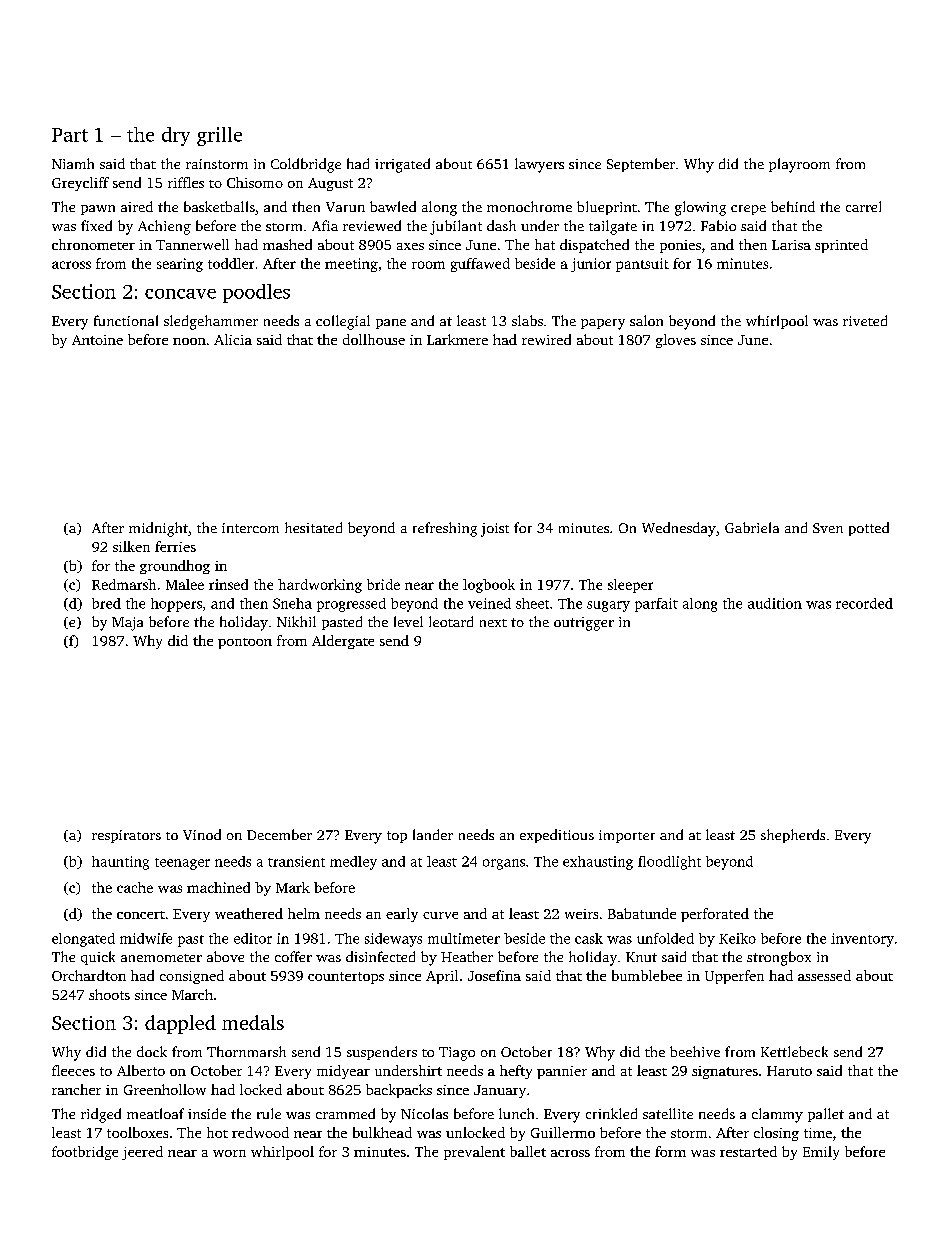  Describe the element at coordinates (246, 1051) in the page. I see `Thornmarsh` at that location.
